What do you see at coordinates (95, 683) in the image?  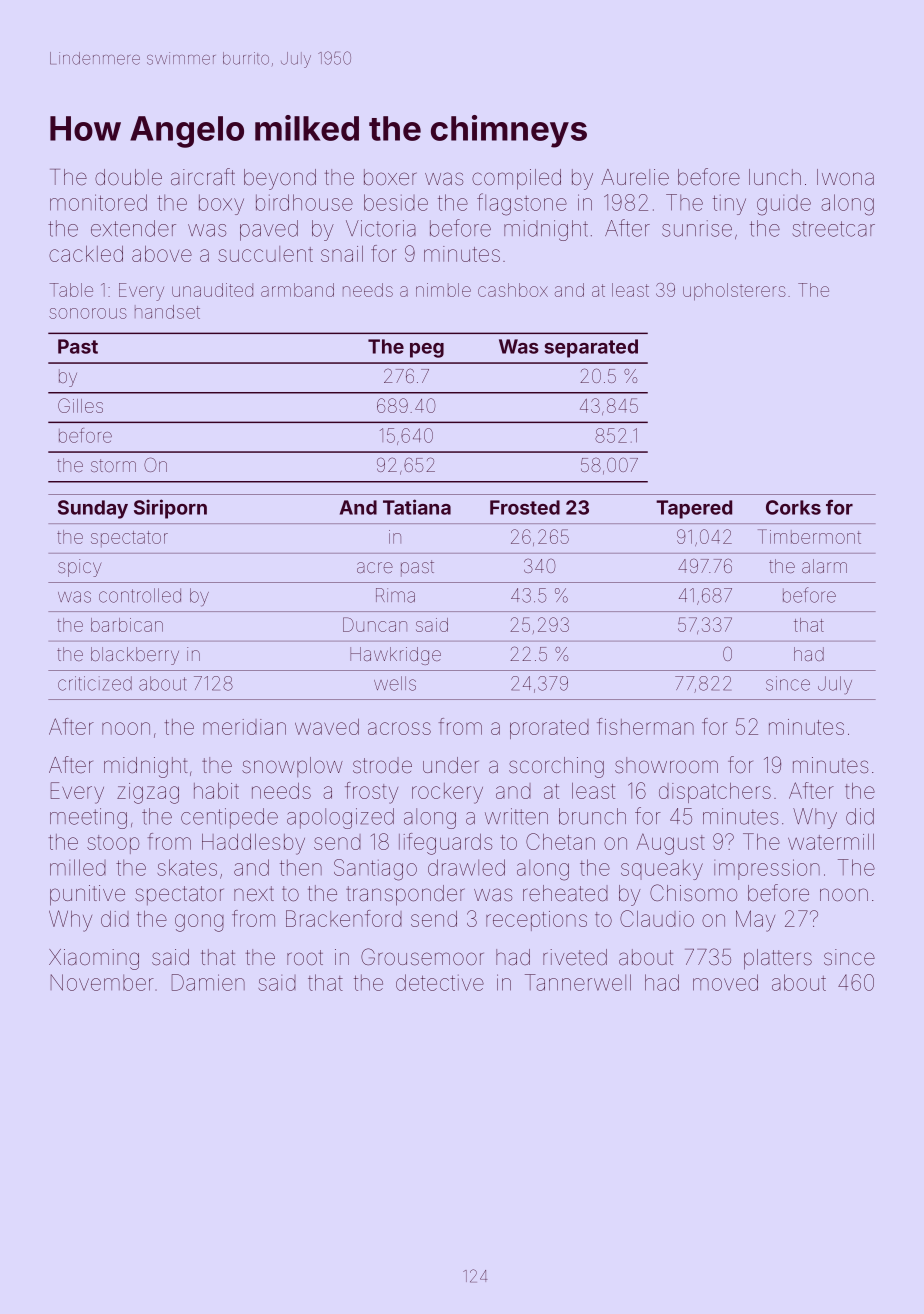 I see `criticized` at bounding box center [95, 683].
